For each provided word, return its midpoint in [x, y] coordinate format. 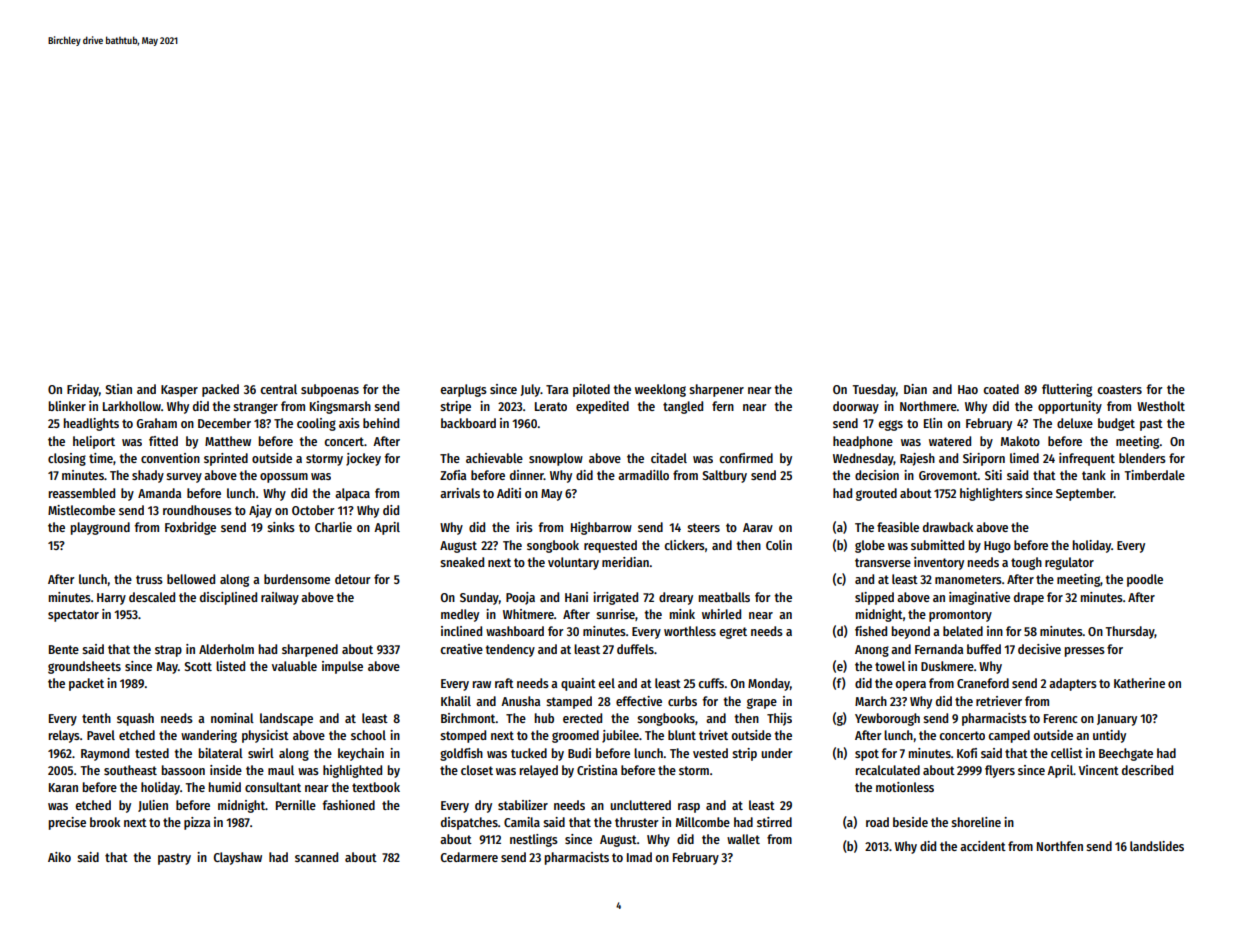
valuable [294, 666]
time [101, 458]
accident [983, 846]
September [1085, 494]
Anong [872, 651]
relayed [539, 771]
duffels [635, 649]
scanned [316, 857]
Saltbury [724, 476]
